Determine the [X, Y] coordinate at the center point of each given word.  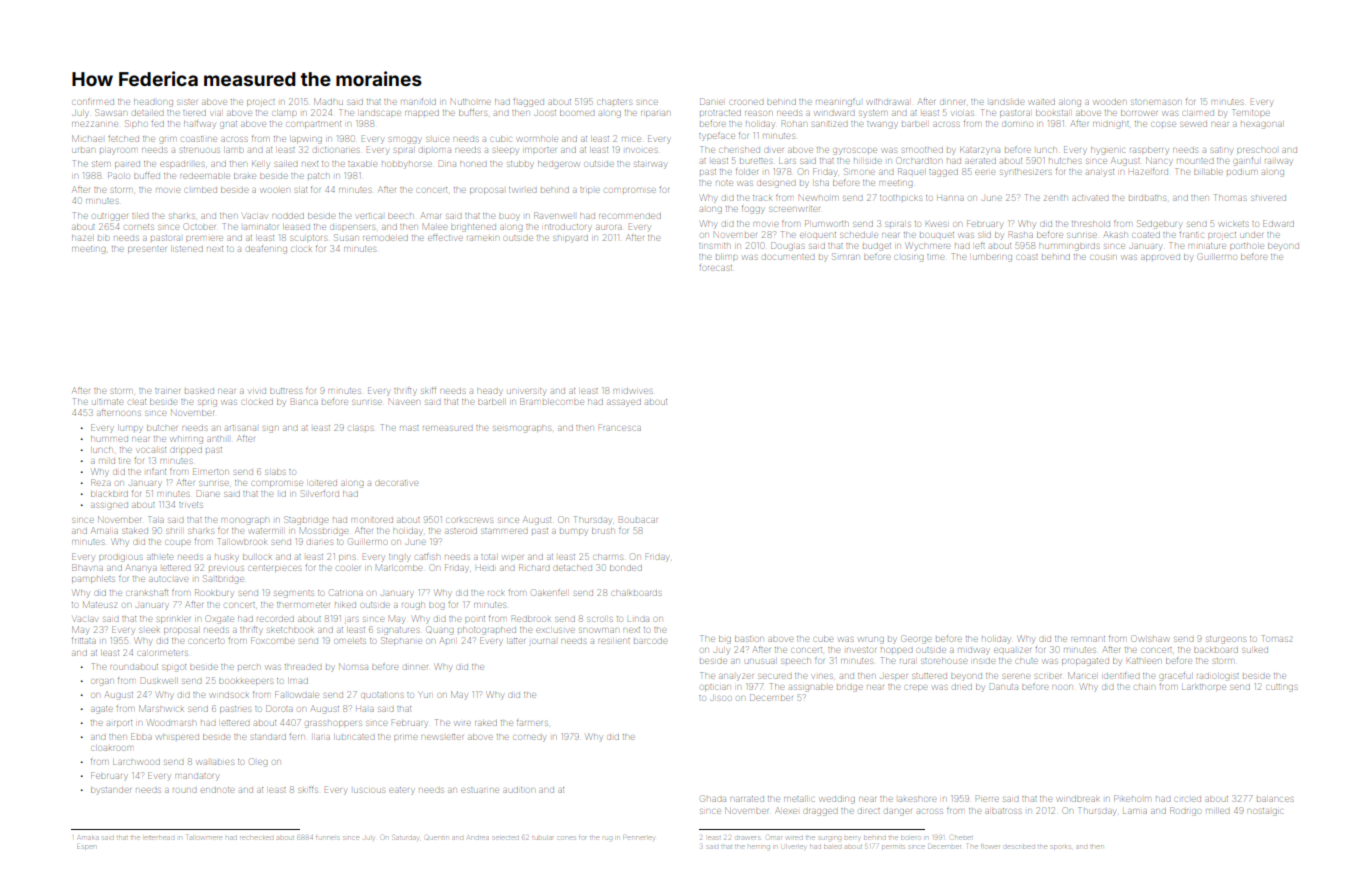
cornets [139, 227]
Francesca [620, 427]
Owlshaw [1150, 638]
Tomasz [1277, 638]
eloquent [818, 235]
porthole [1247, 246]
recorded [275, 619]
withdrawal [888, 102]
